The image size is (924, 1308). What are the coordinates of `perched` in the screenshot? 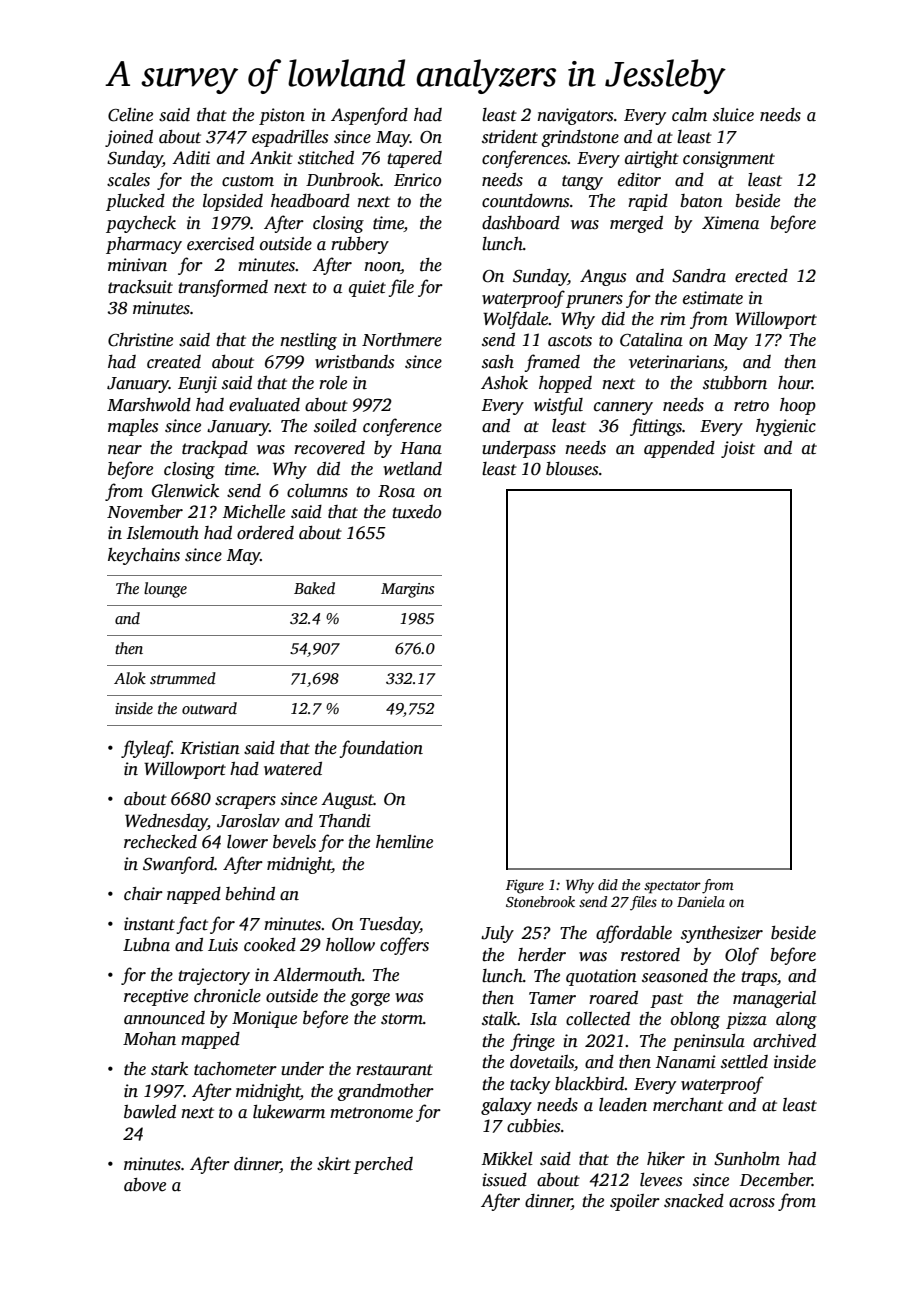 It's located at (383, 1165).
